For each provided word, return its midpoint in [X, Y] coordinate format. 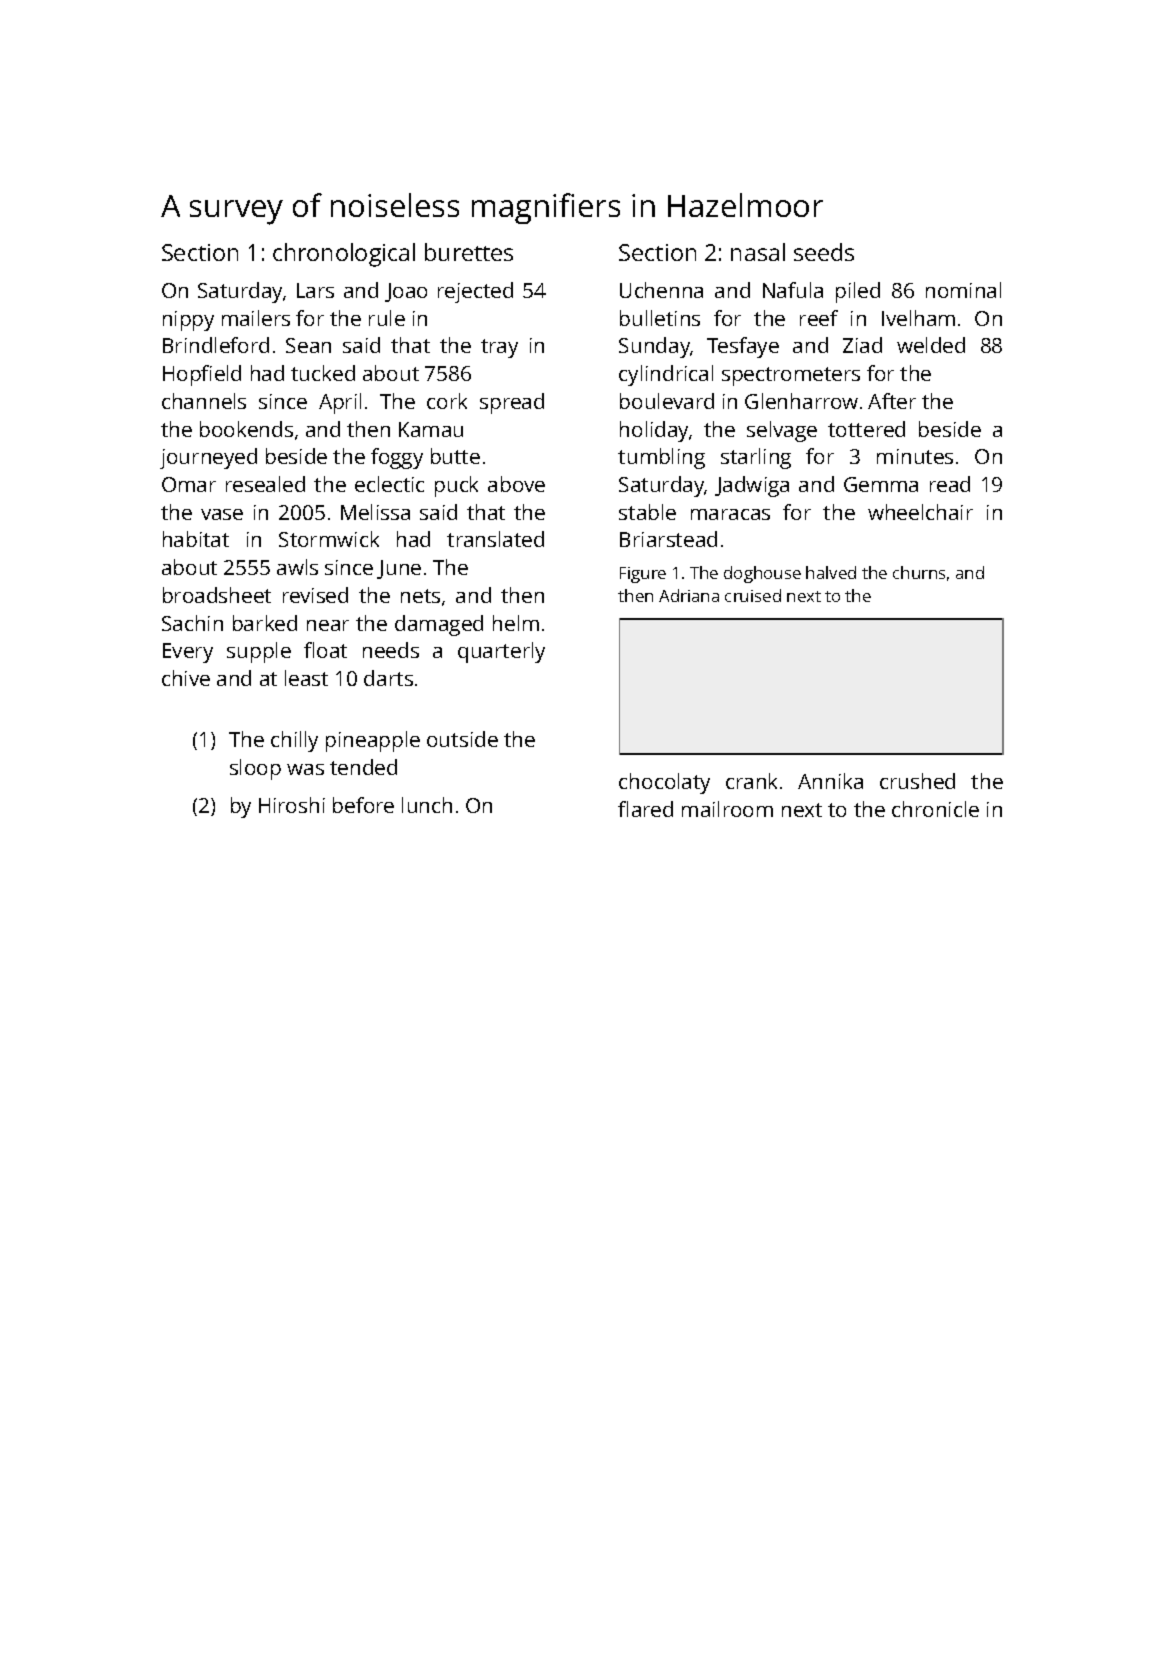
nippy [188, 321]
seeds [824, 252]
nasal [758, 252]
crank [751, 781]
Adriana [689, 595]
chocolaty [664, 783]
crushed [917, 781]
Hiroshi [292, 805]
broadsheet [217, 595]
